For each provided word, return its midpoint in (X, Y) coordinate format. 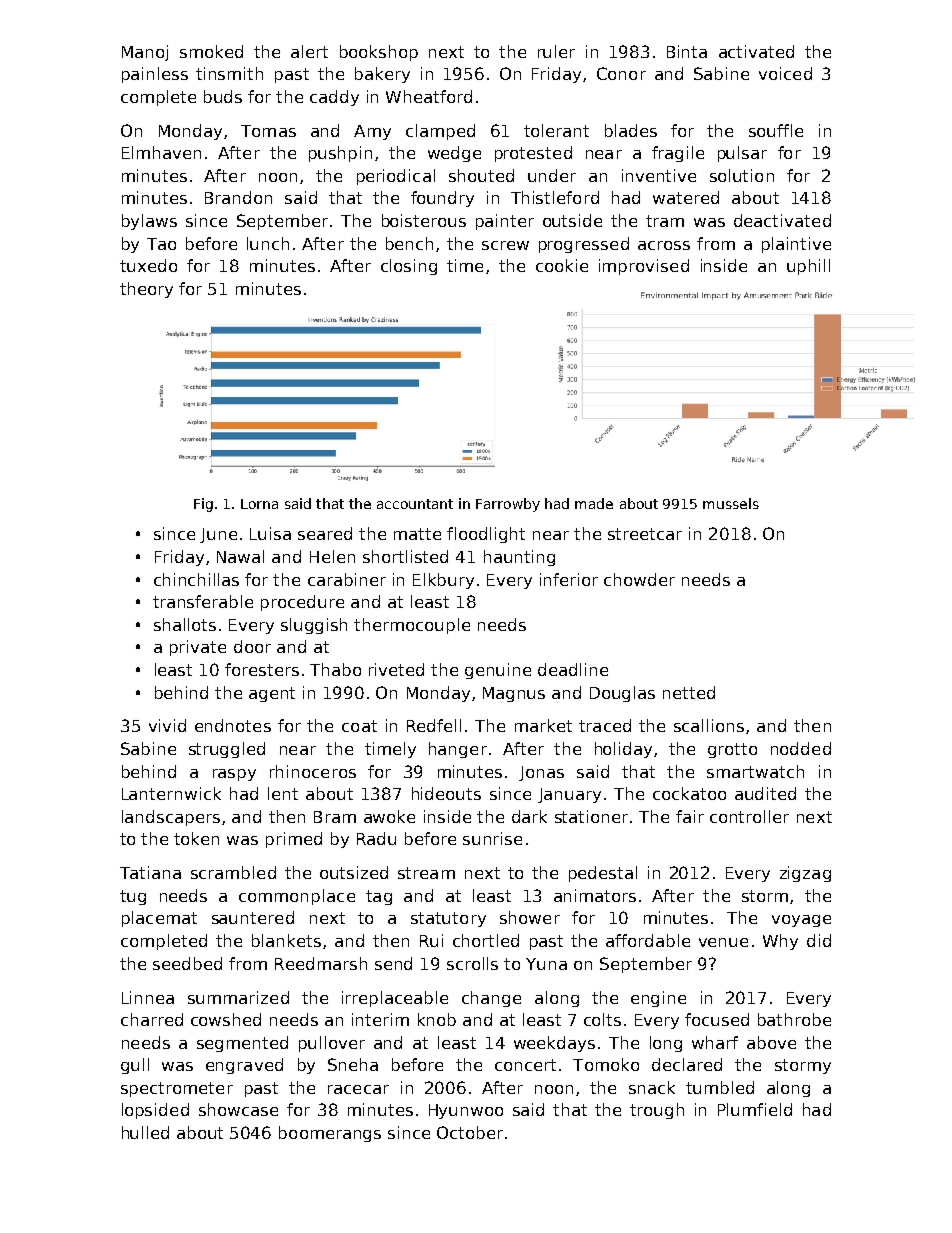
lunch (268, 243)
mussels (731, 503)
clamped (440, 132)
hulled (145, 1132)
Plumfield (755, 1109)
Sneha (353, 1064)
